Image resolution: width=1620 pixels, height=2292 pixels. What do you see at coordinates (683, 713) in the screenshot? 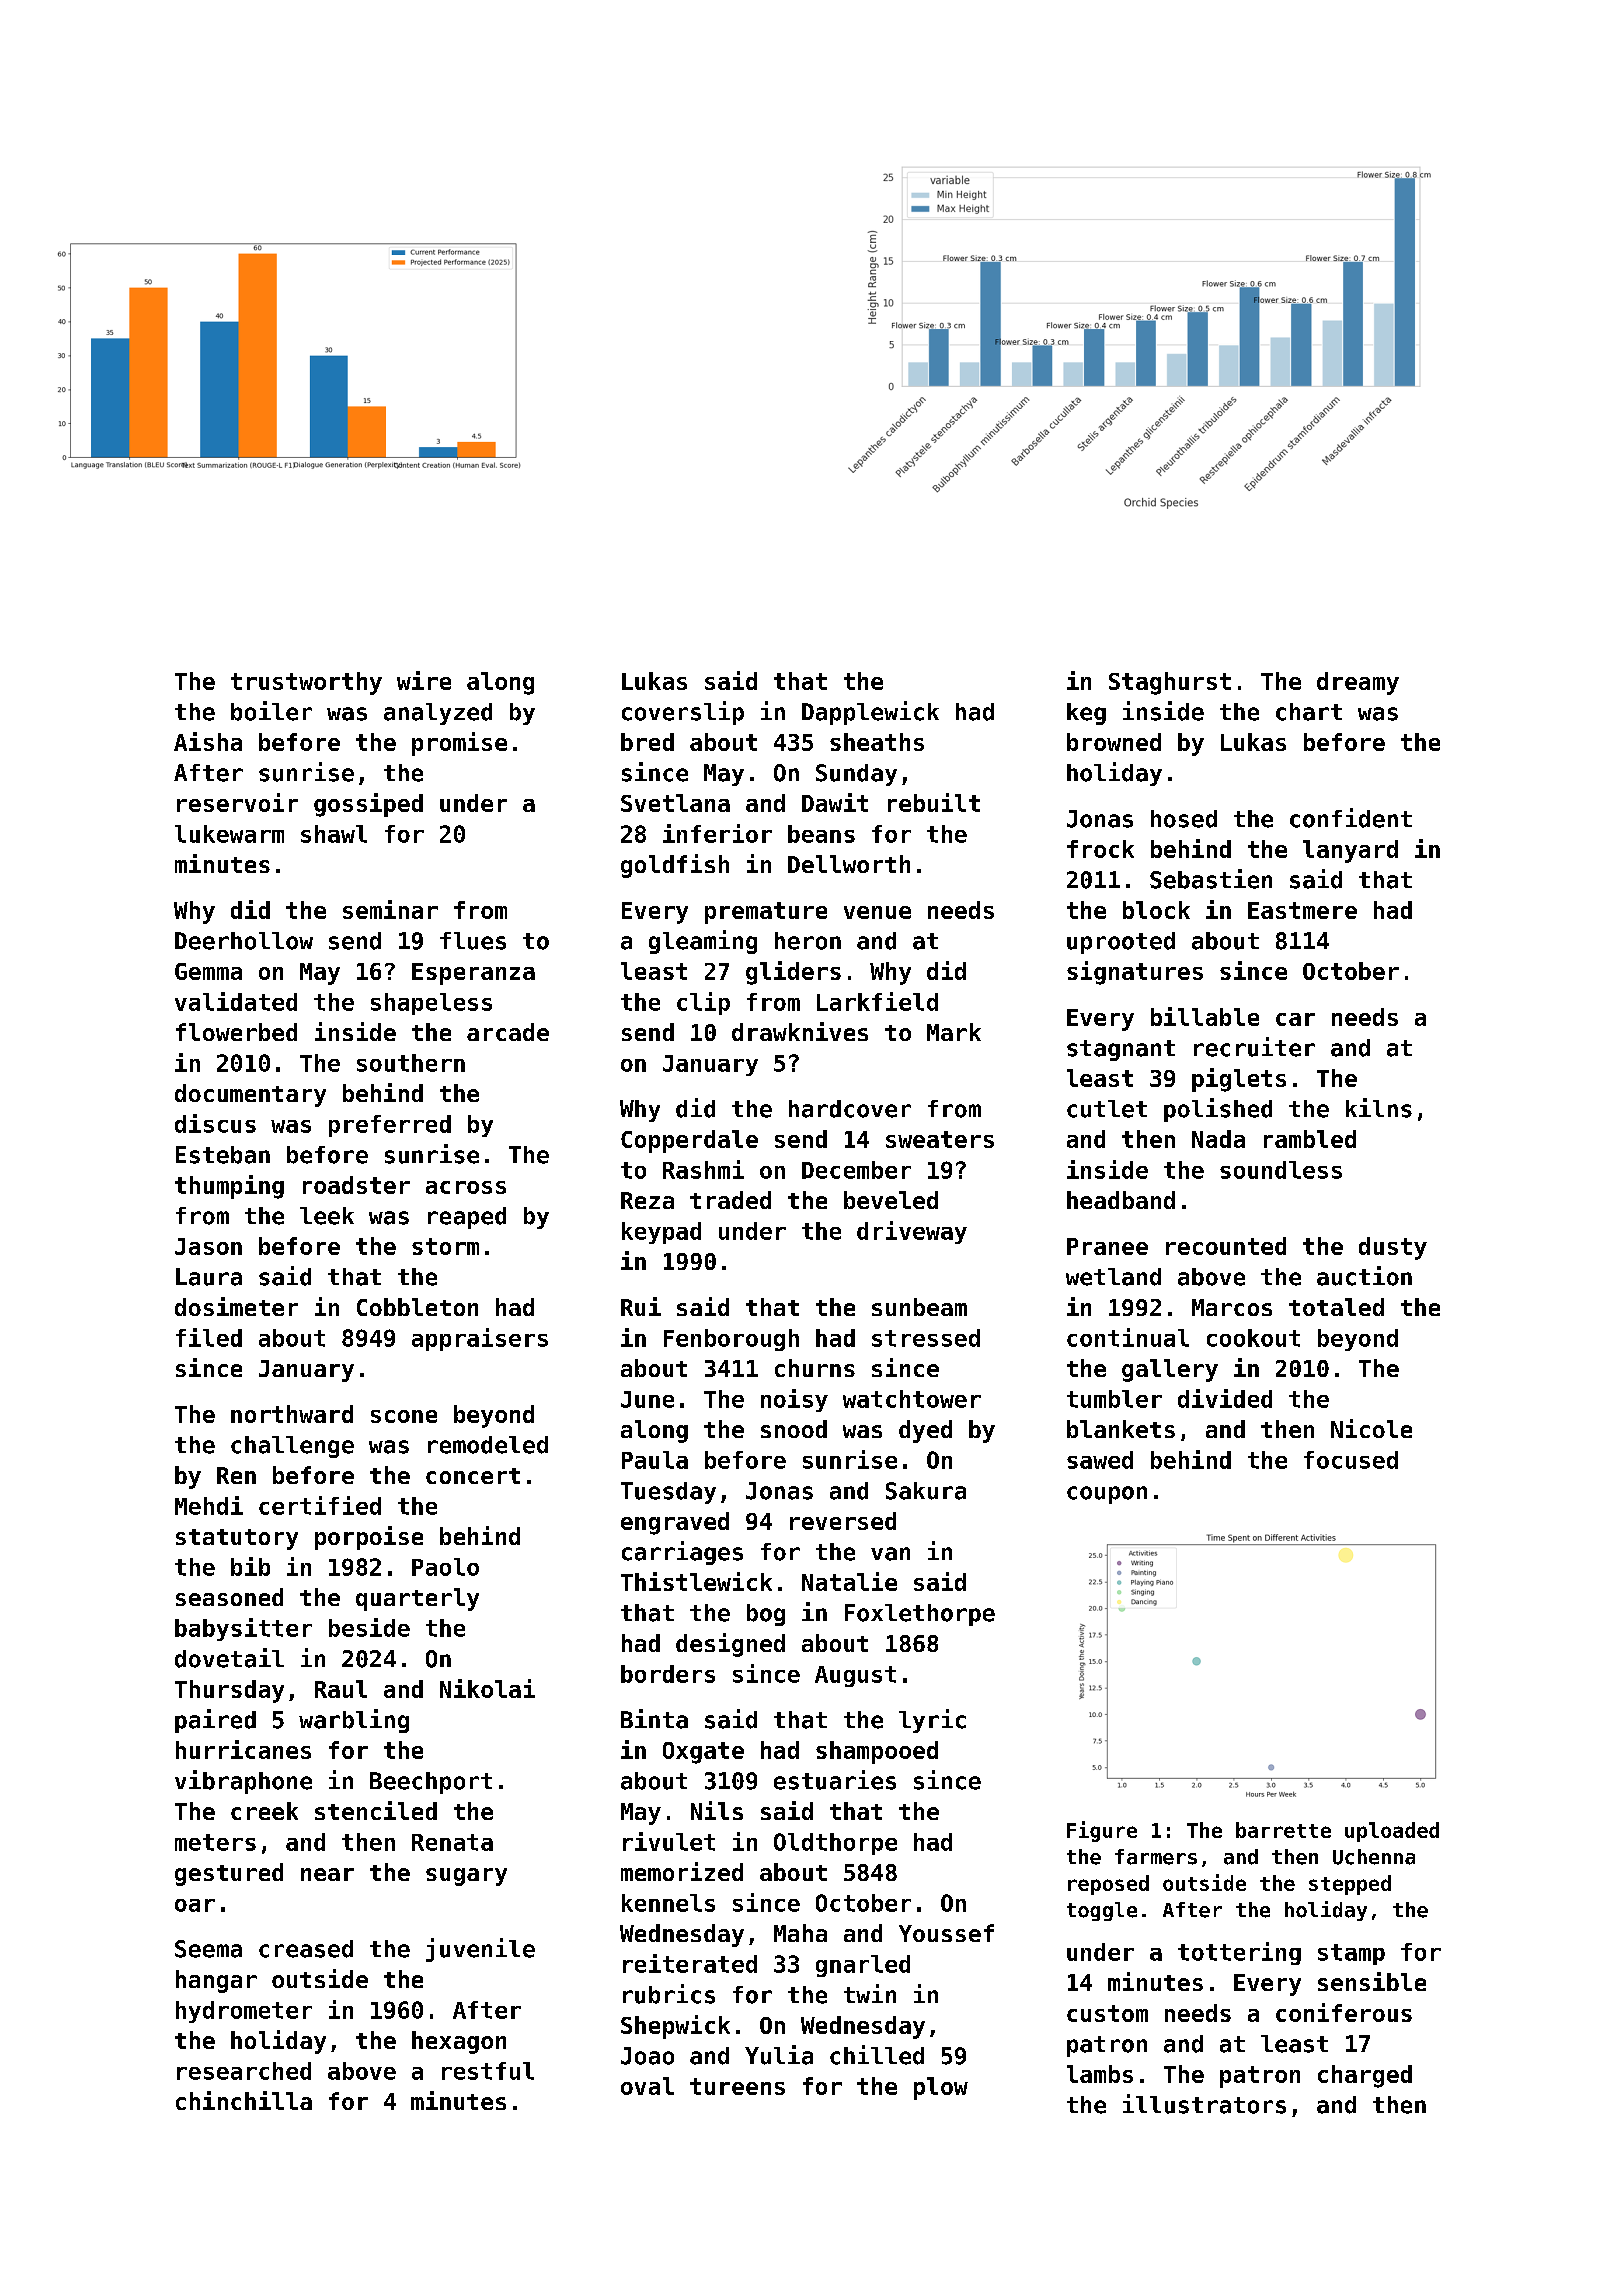
I see `coverslip` at bounding box center [683, 713].
